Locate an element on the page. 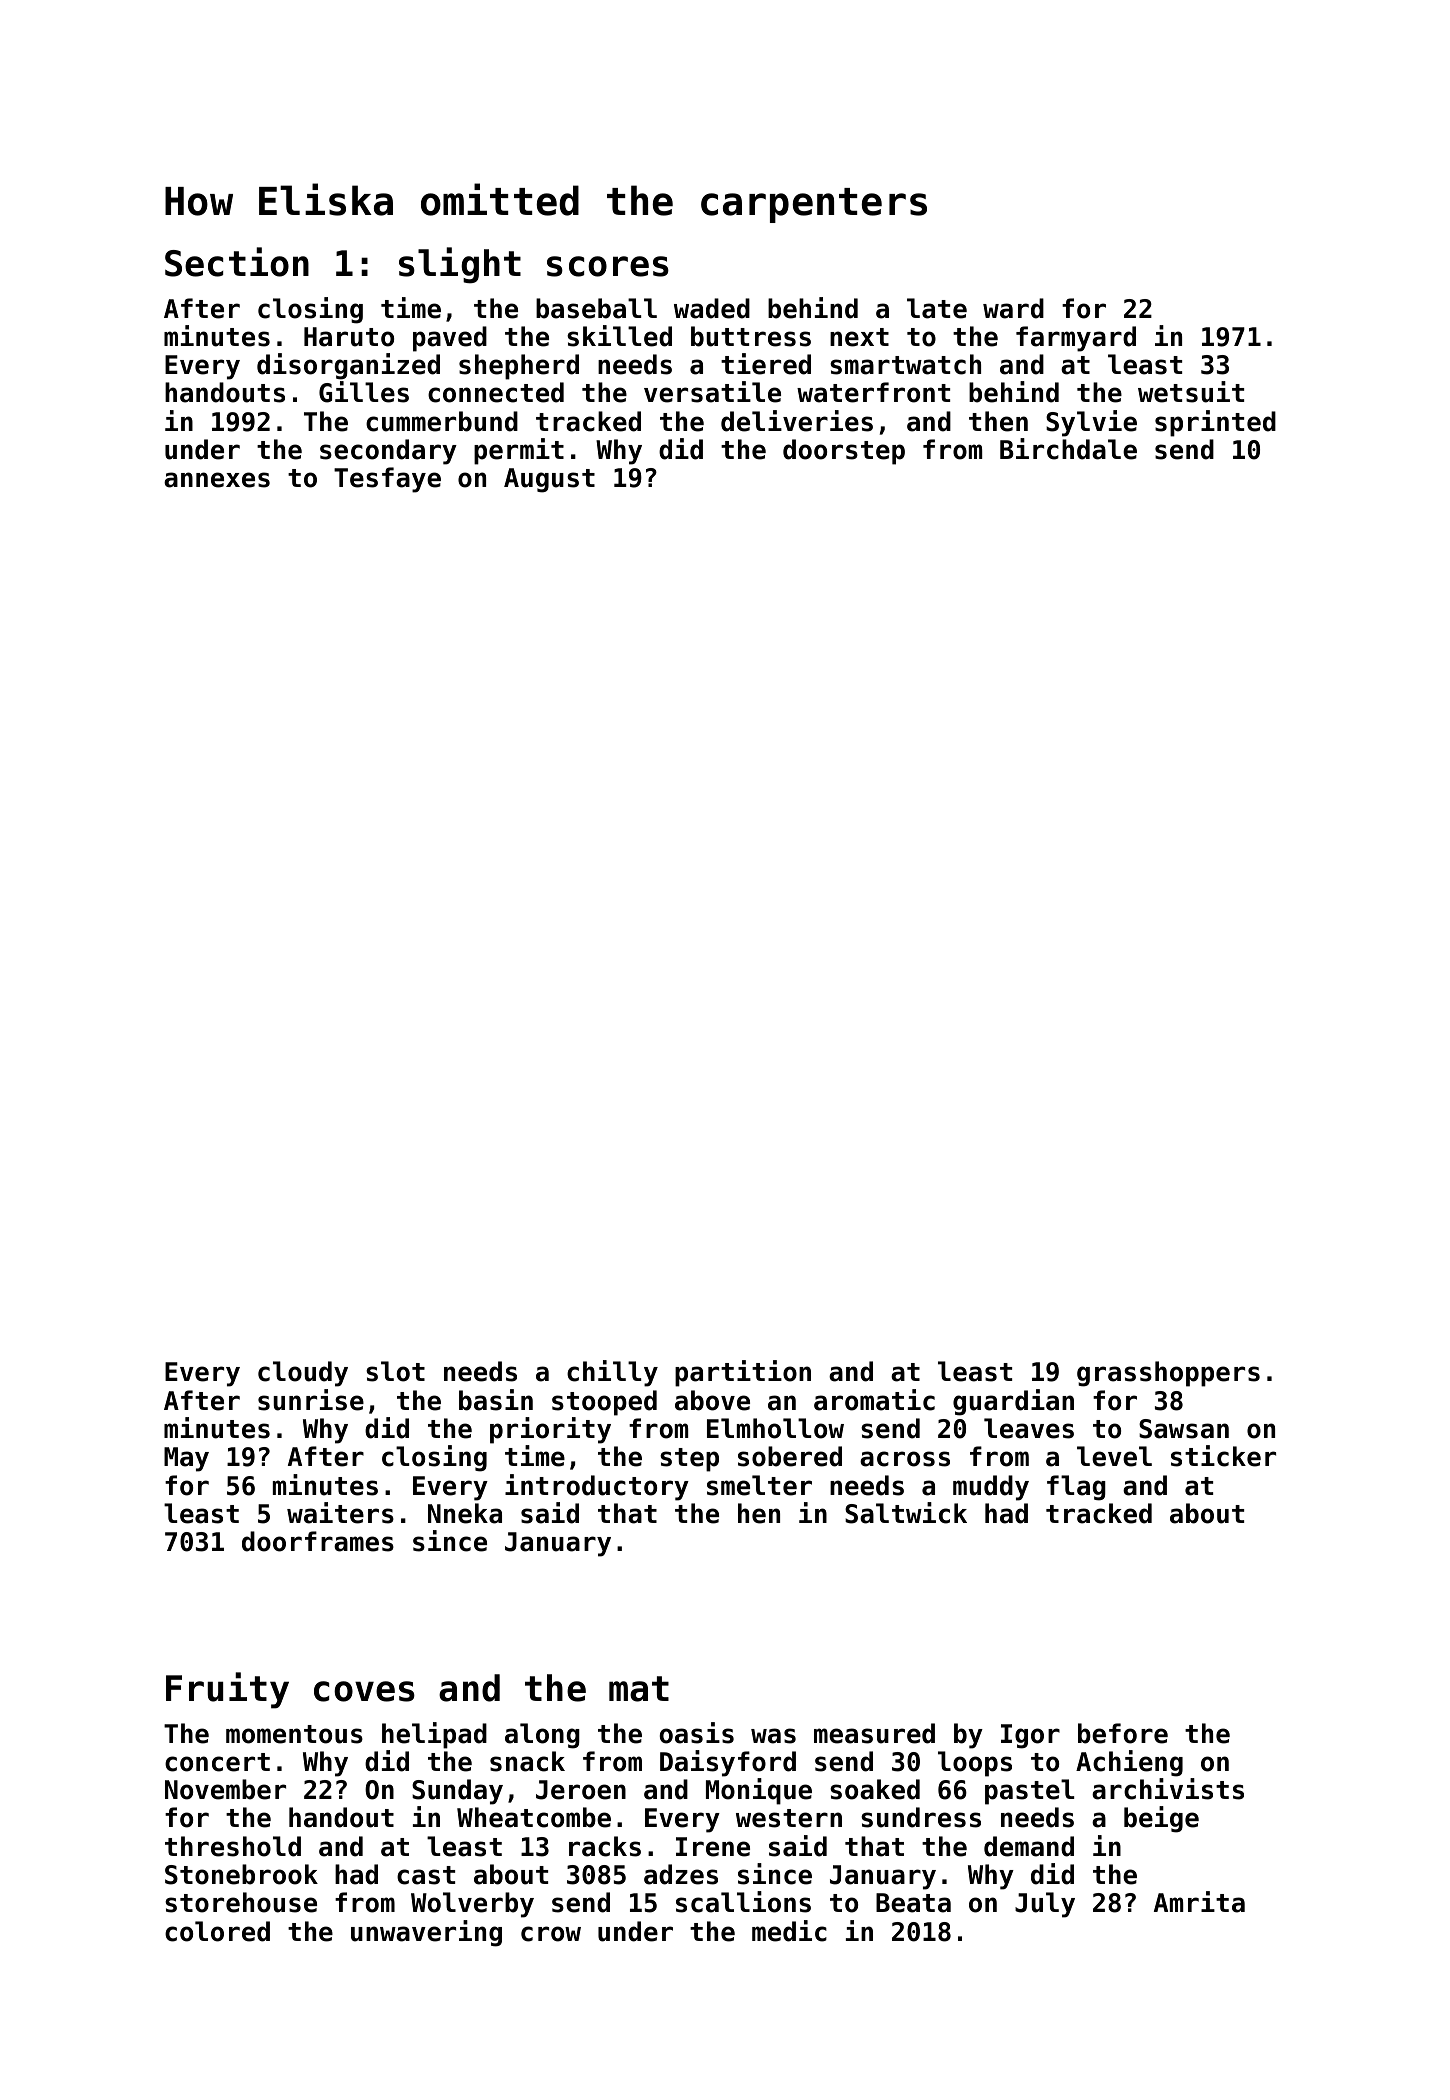 This image has width=1450, height=2100. then is located at coordinates (998, 421).
